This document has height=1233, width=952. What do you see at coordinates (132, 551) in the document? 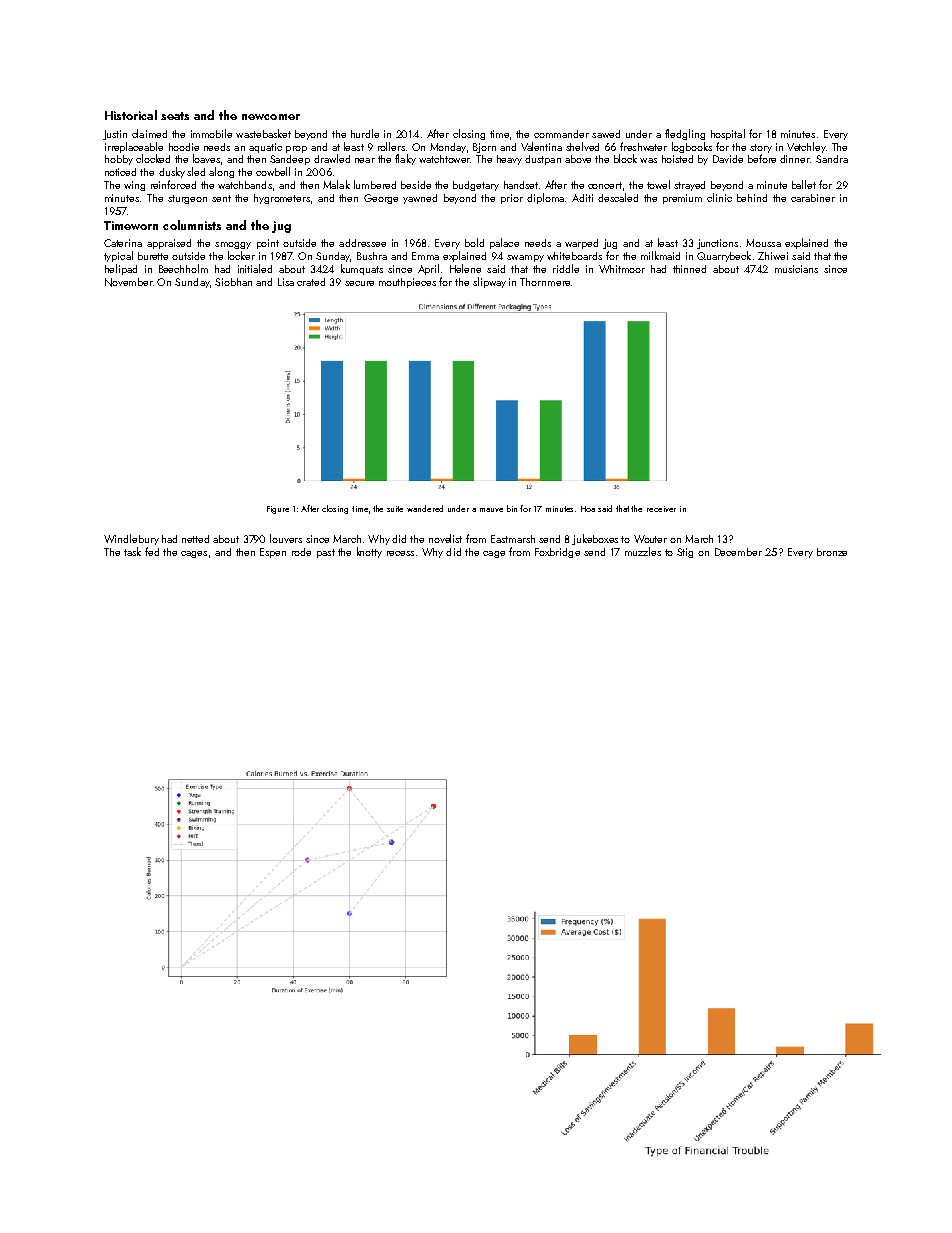
I see `task` at bounding box center [132, 551].
